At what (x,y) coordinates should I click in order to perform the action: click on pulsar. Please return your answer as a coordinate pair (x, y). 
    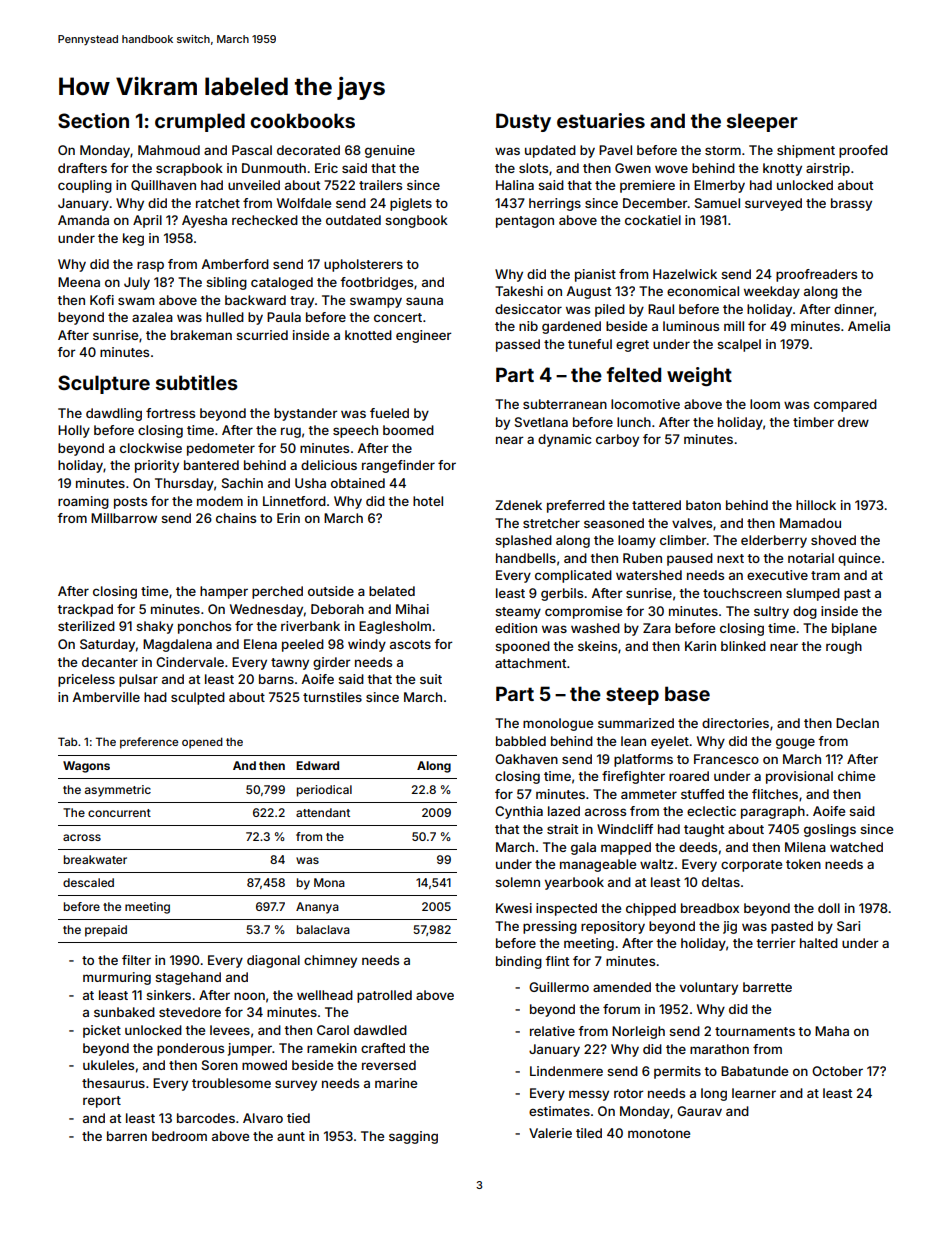
    Looking at the image, I should click on (138, 680).
